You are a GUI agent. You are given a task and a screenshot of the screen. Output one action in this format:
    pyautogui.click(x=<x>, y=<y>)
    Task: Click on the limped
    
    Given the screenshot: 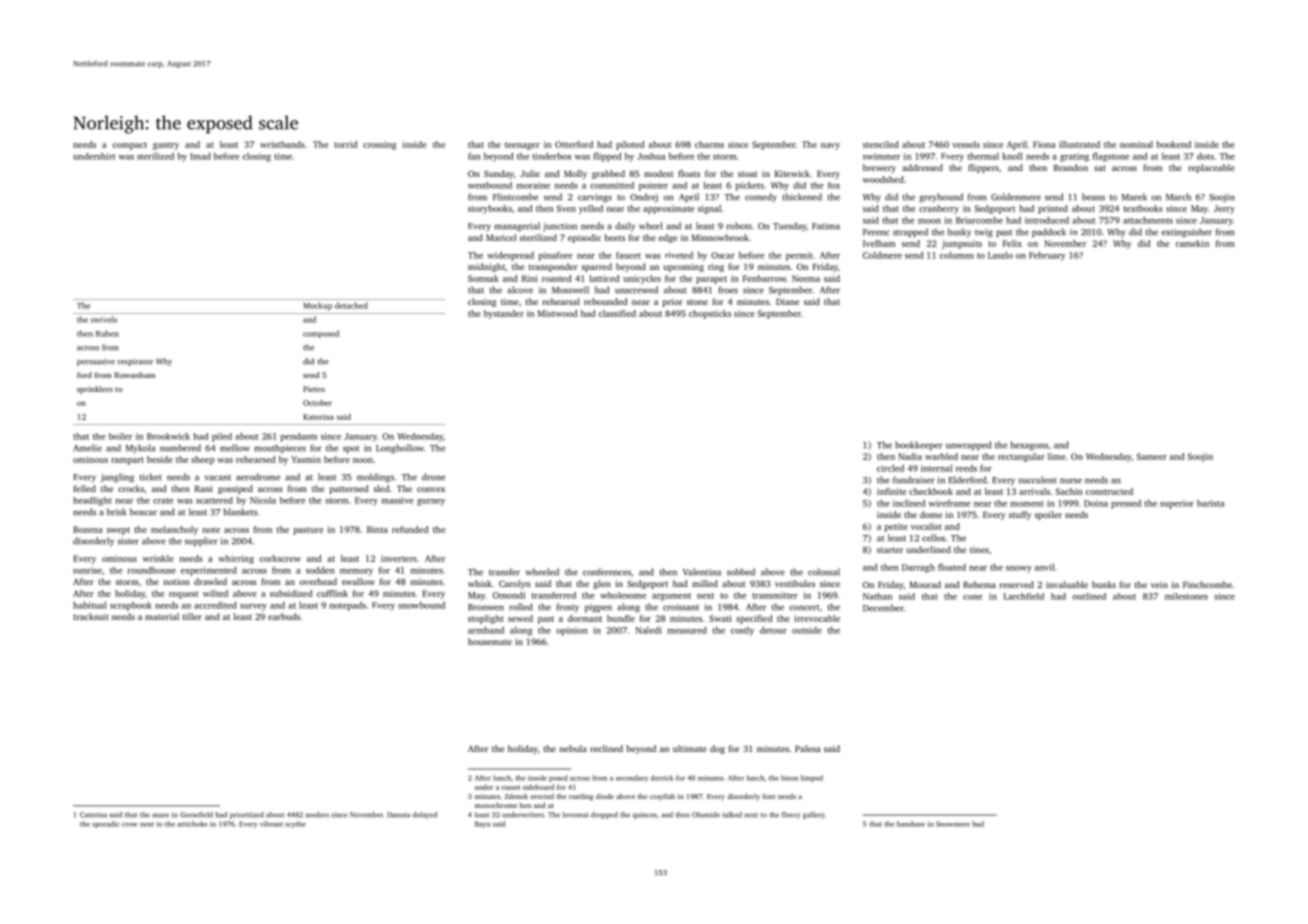 What is the action you would take?
    pyautogui.click(x=812, y=778)
